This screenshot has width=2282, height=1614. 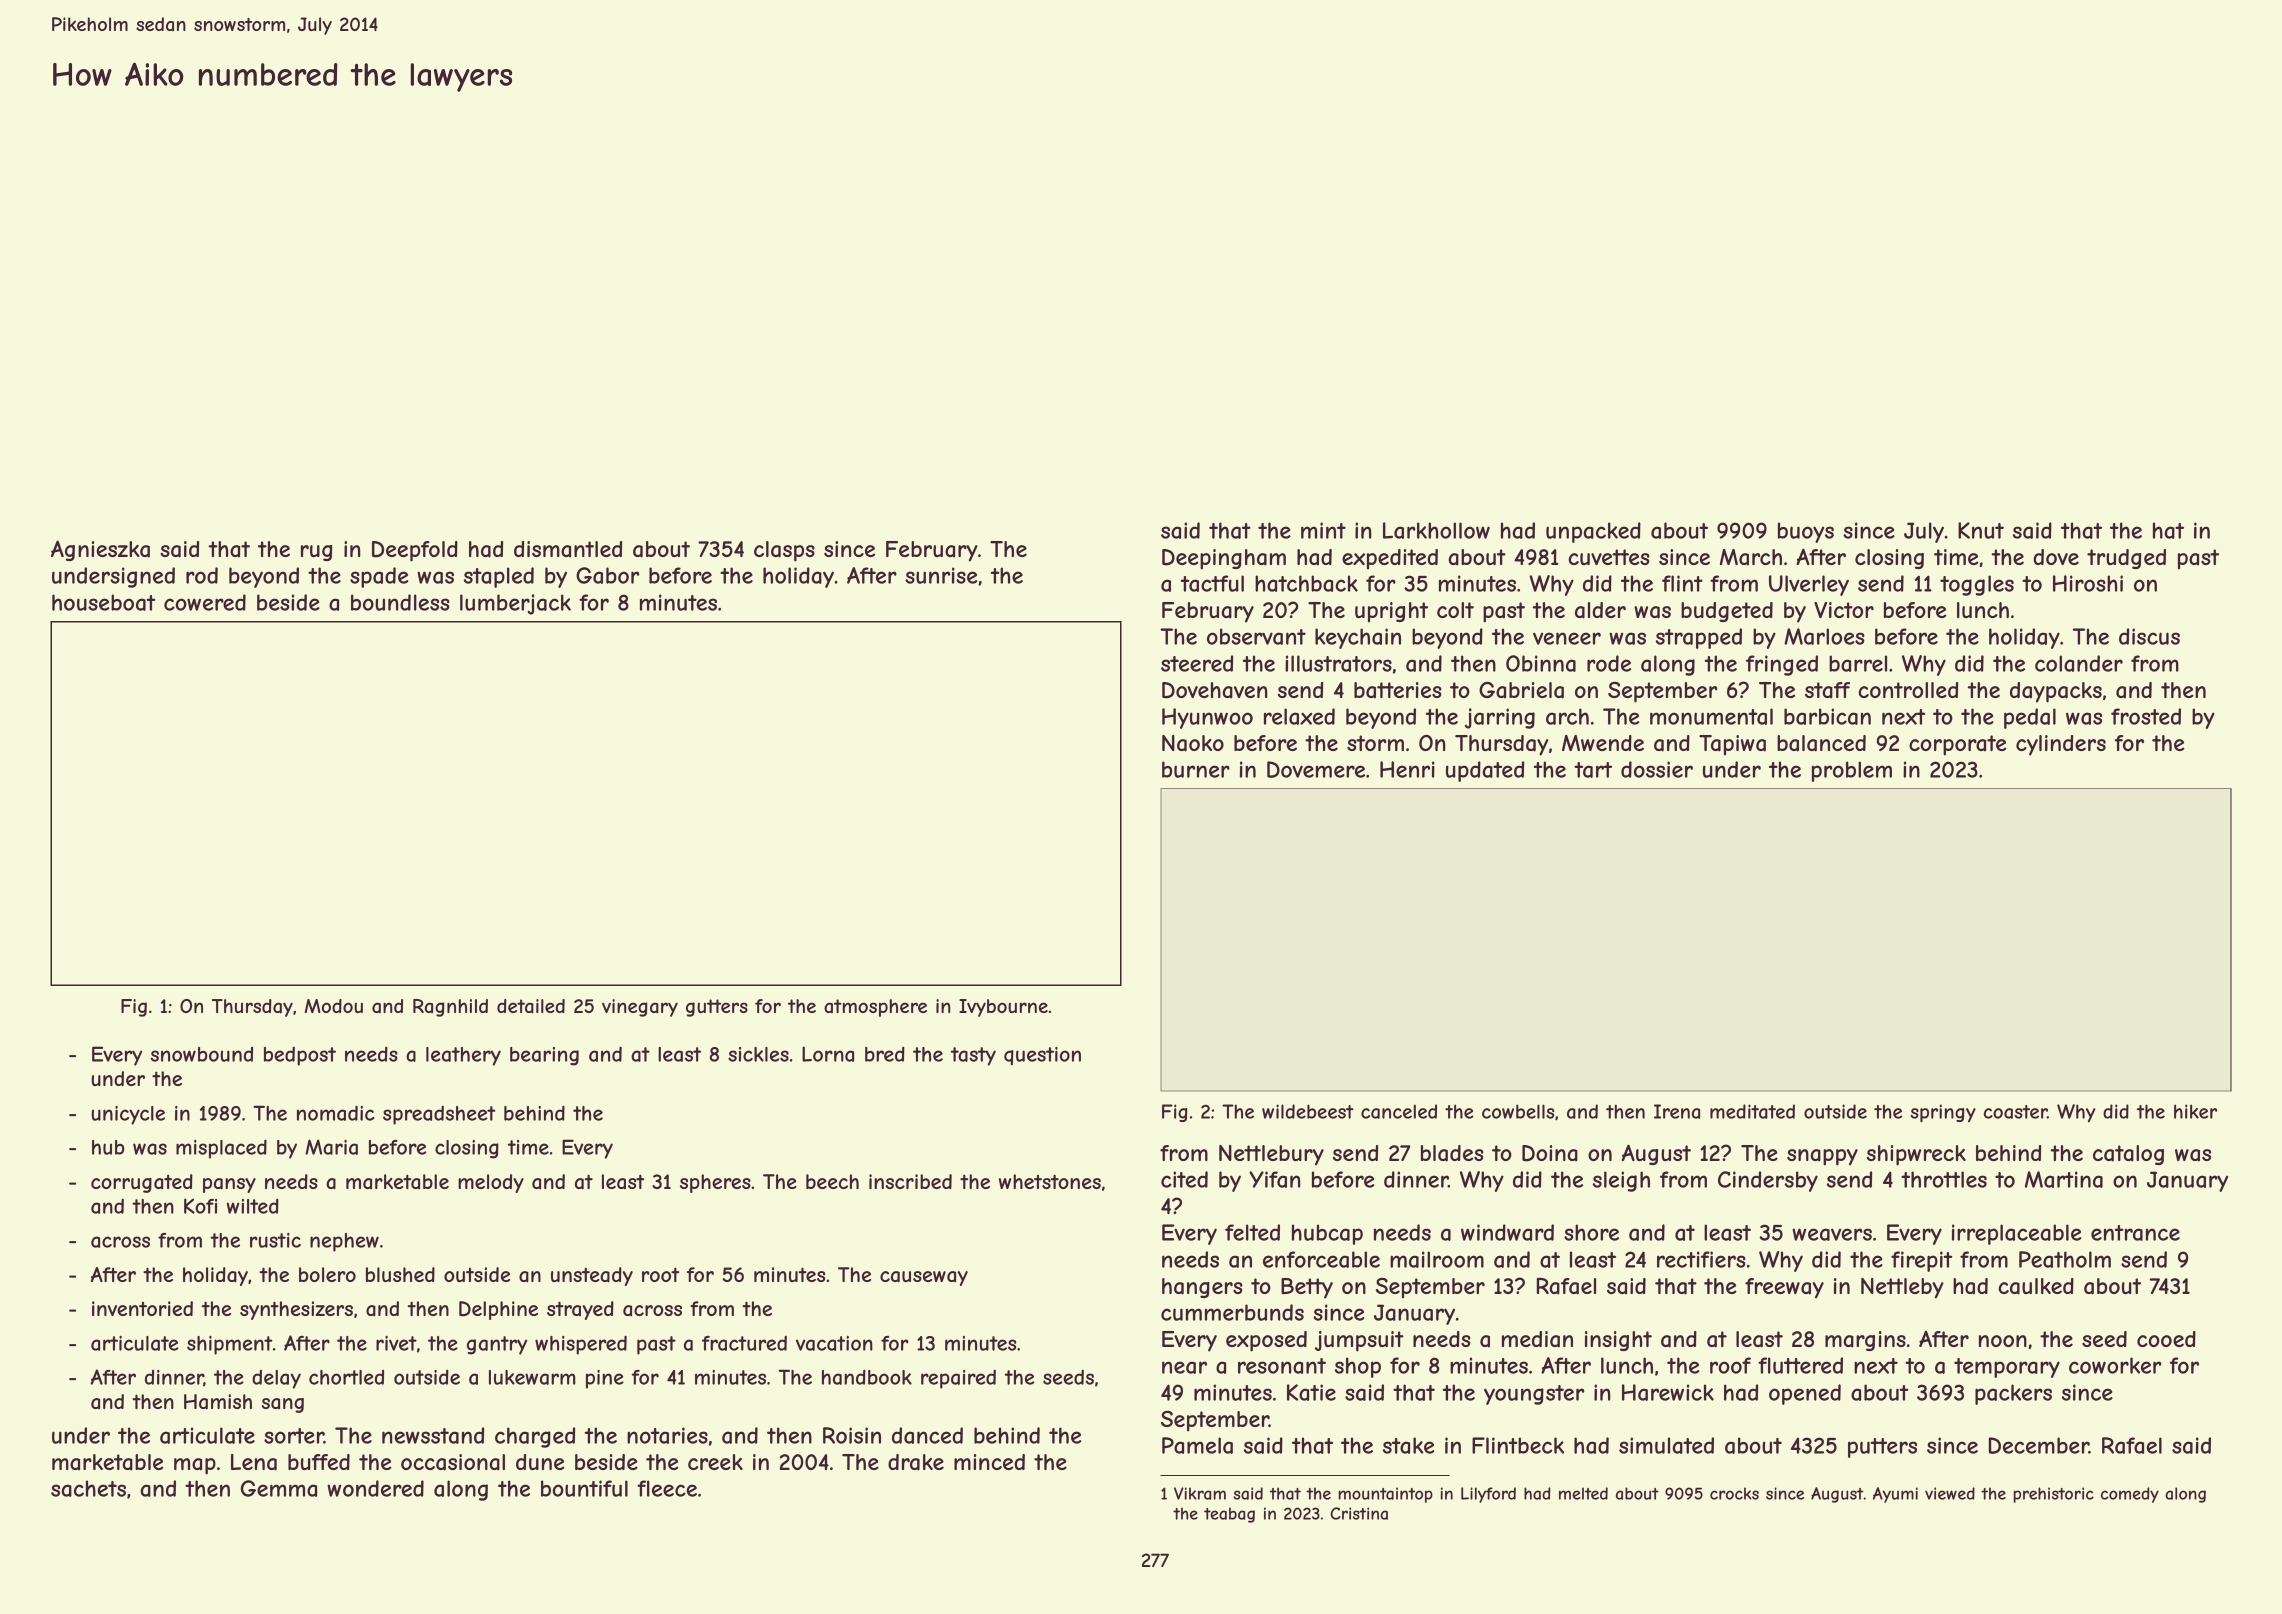 What do you see at coordinates (1981, 530) in the screenshot?
I see `Knut` at bounding box center [1981, 530].
